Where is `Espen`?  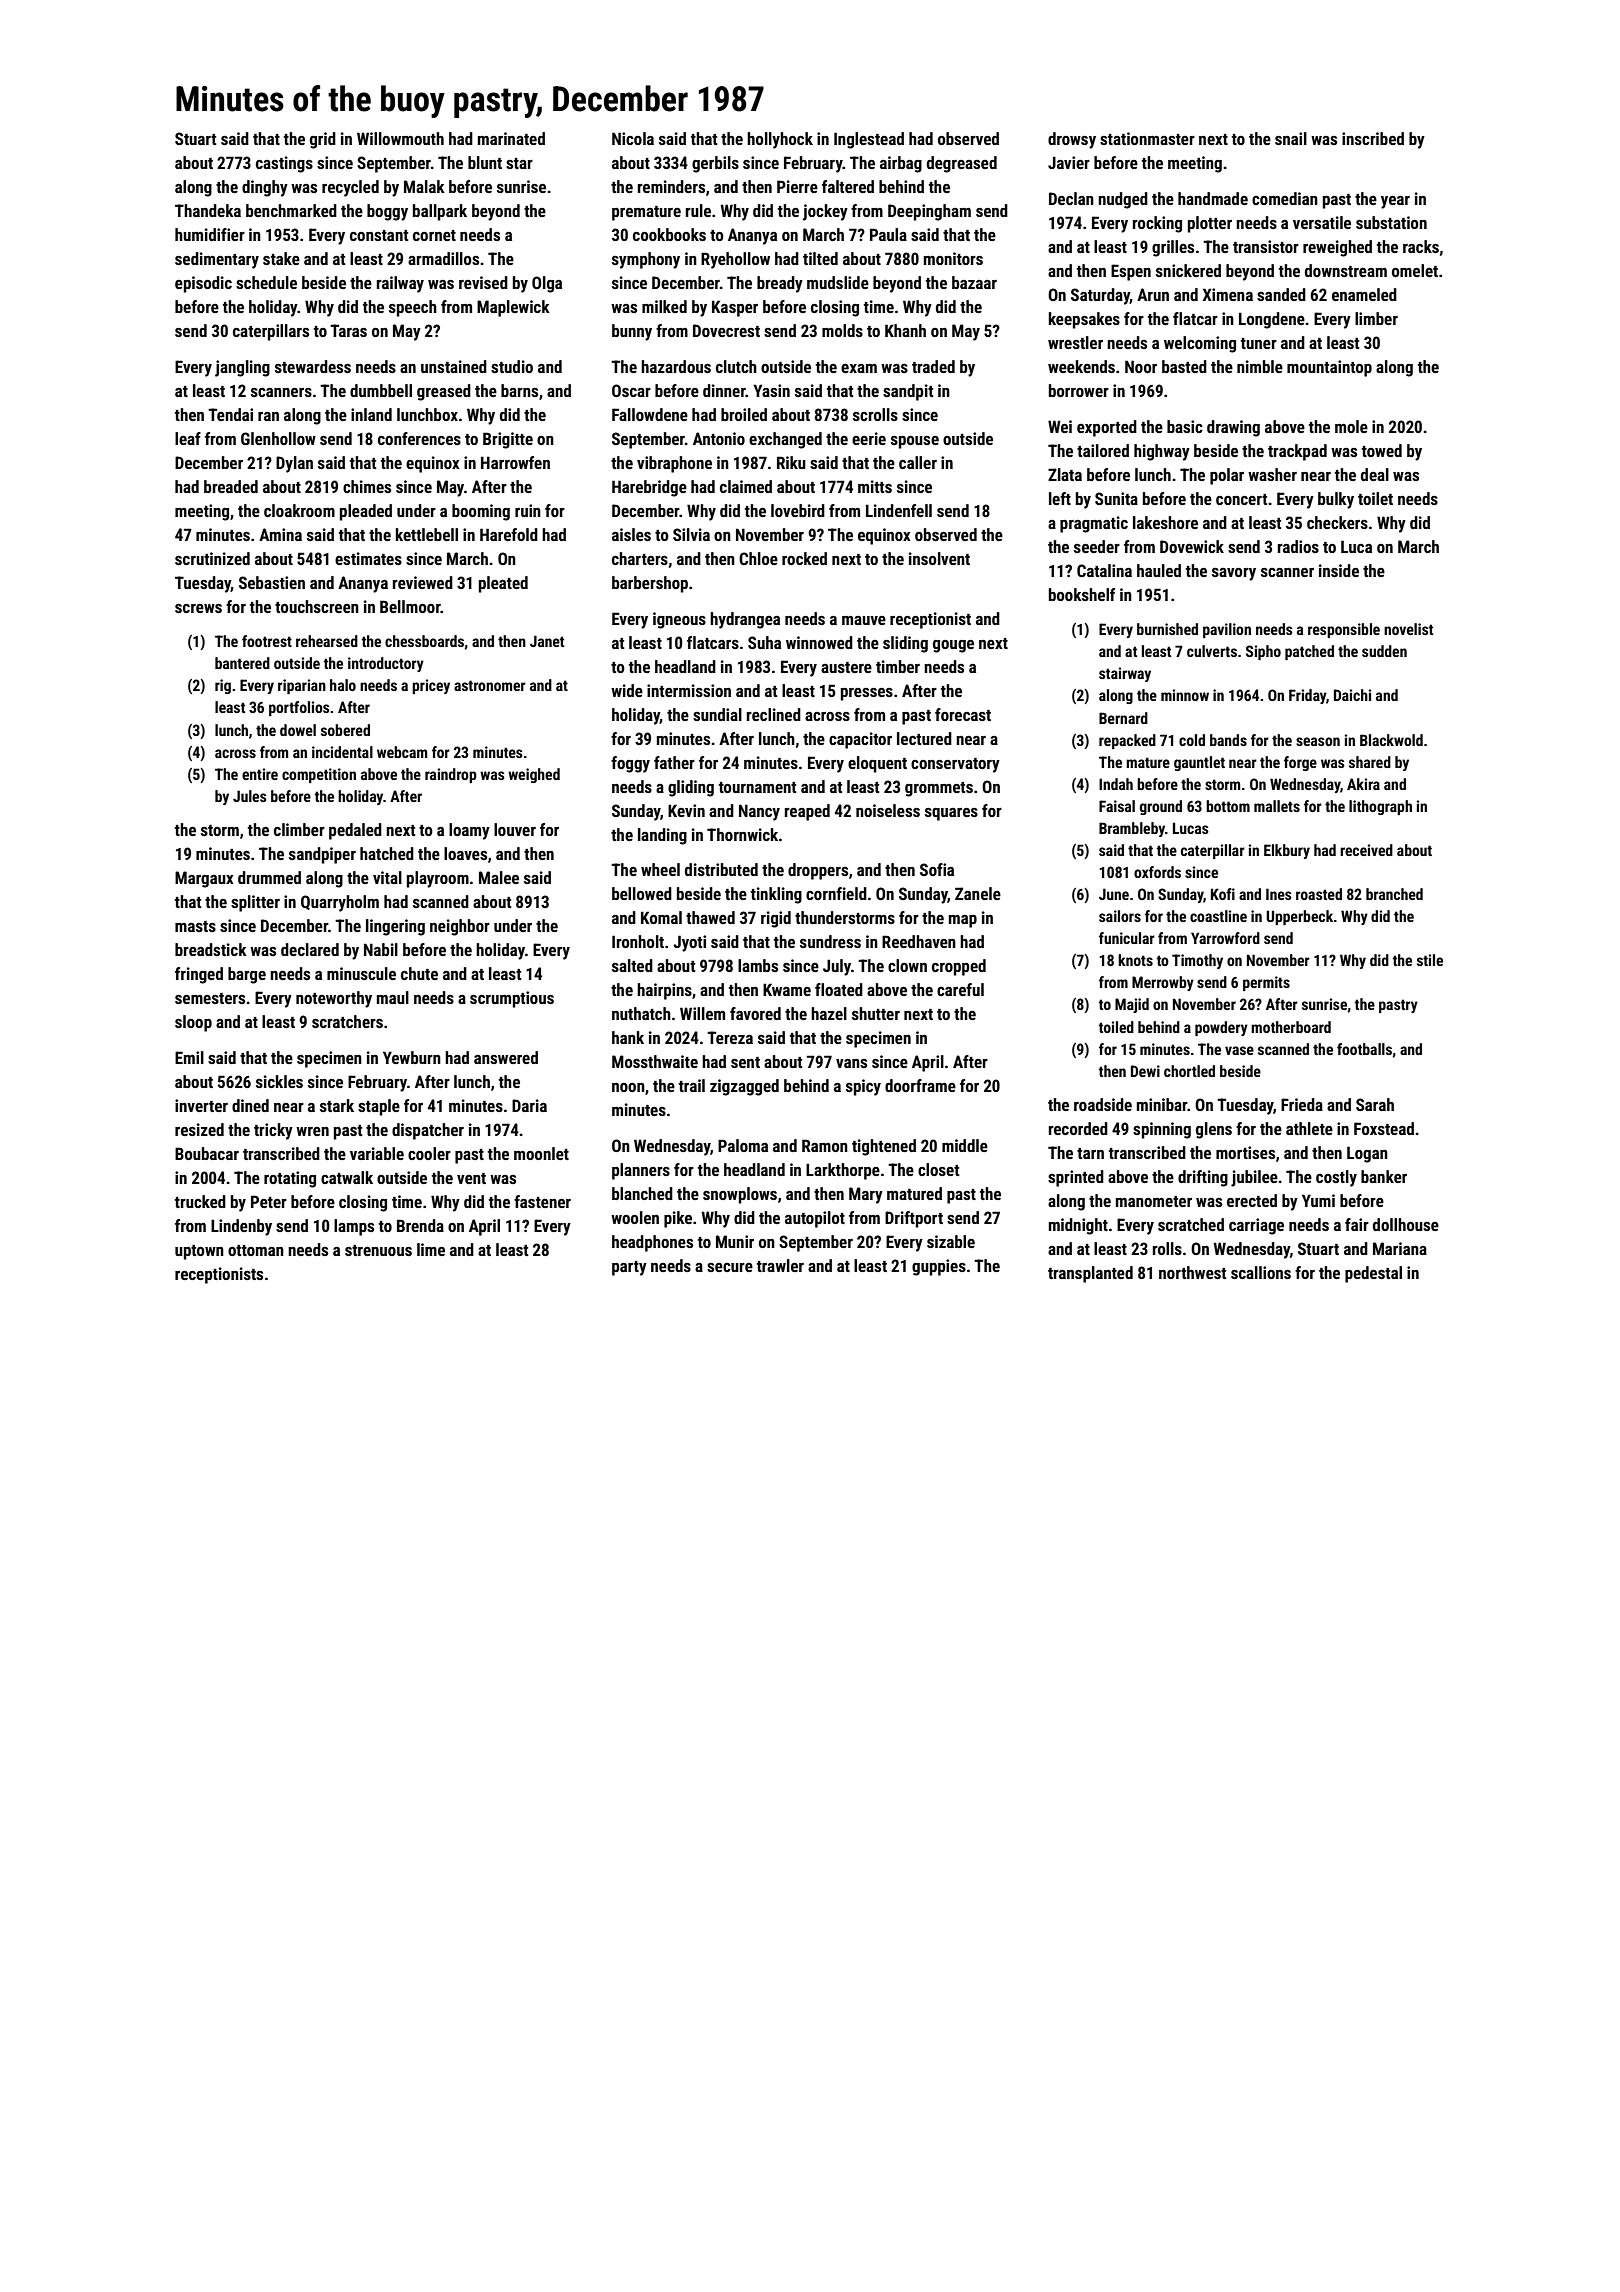
Espen is located at coordinates (1131, 272).
